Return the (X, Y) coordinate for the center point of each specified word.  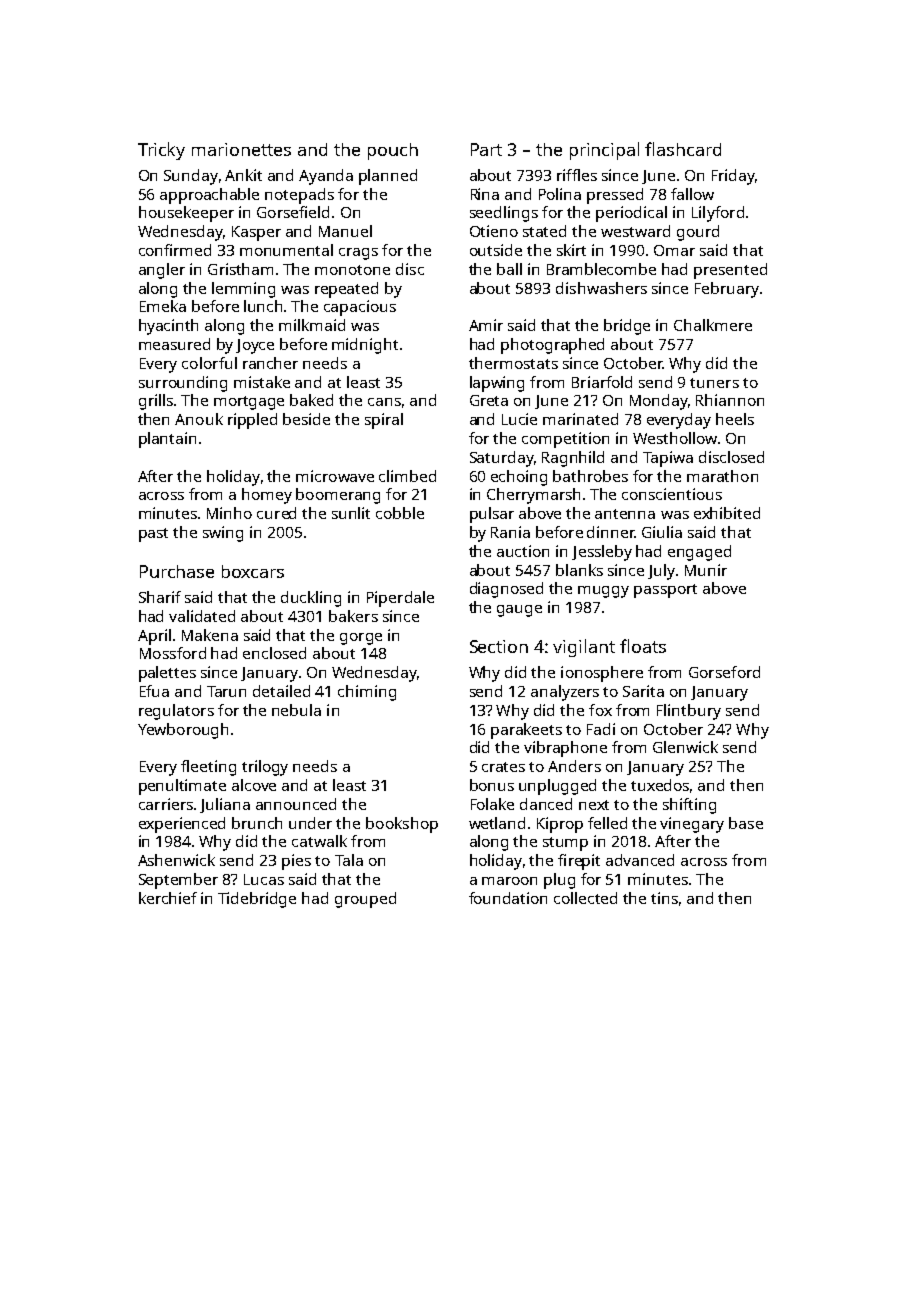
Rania (510, 532)
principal (604, 151)
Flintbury (689, 712)
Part (486, 149)
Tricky (161, 151)
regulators (176, 712)
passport (665, 591)
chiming (367, 693)
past (153, 535)
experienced (182, 825)
